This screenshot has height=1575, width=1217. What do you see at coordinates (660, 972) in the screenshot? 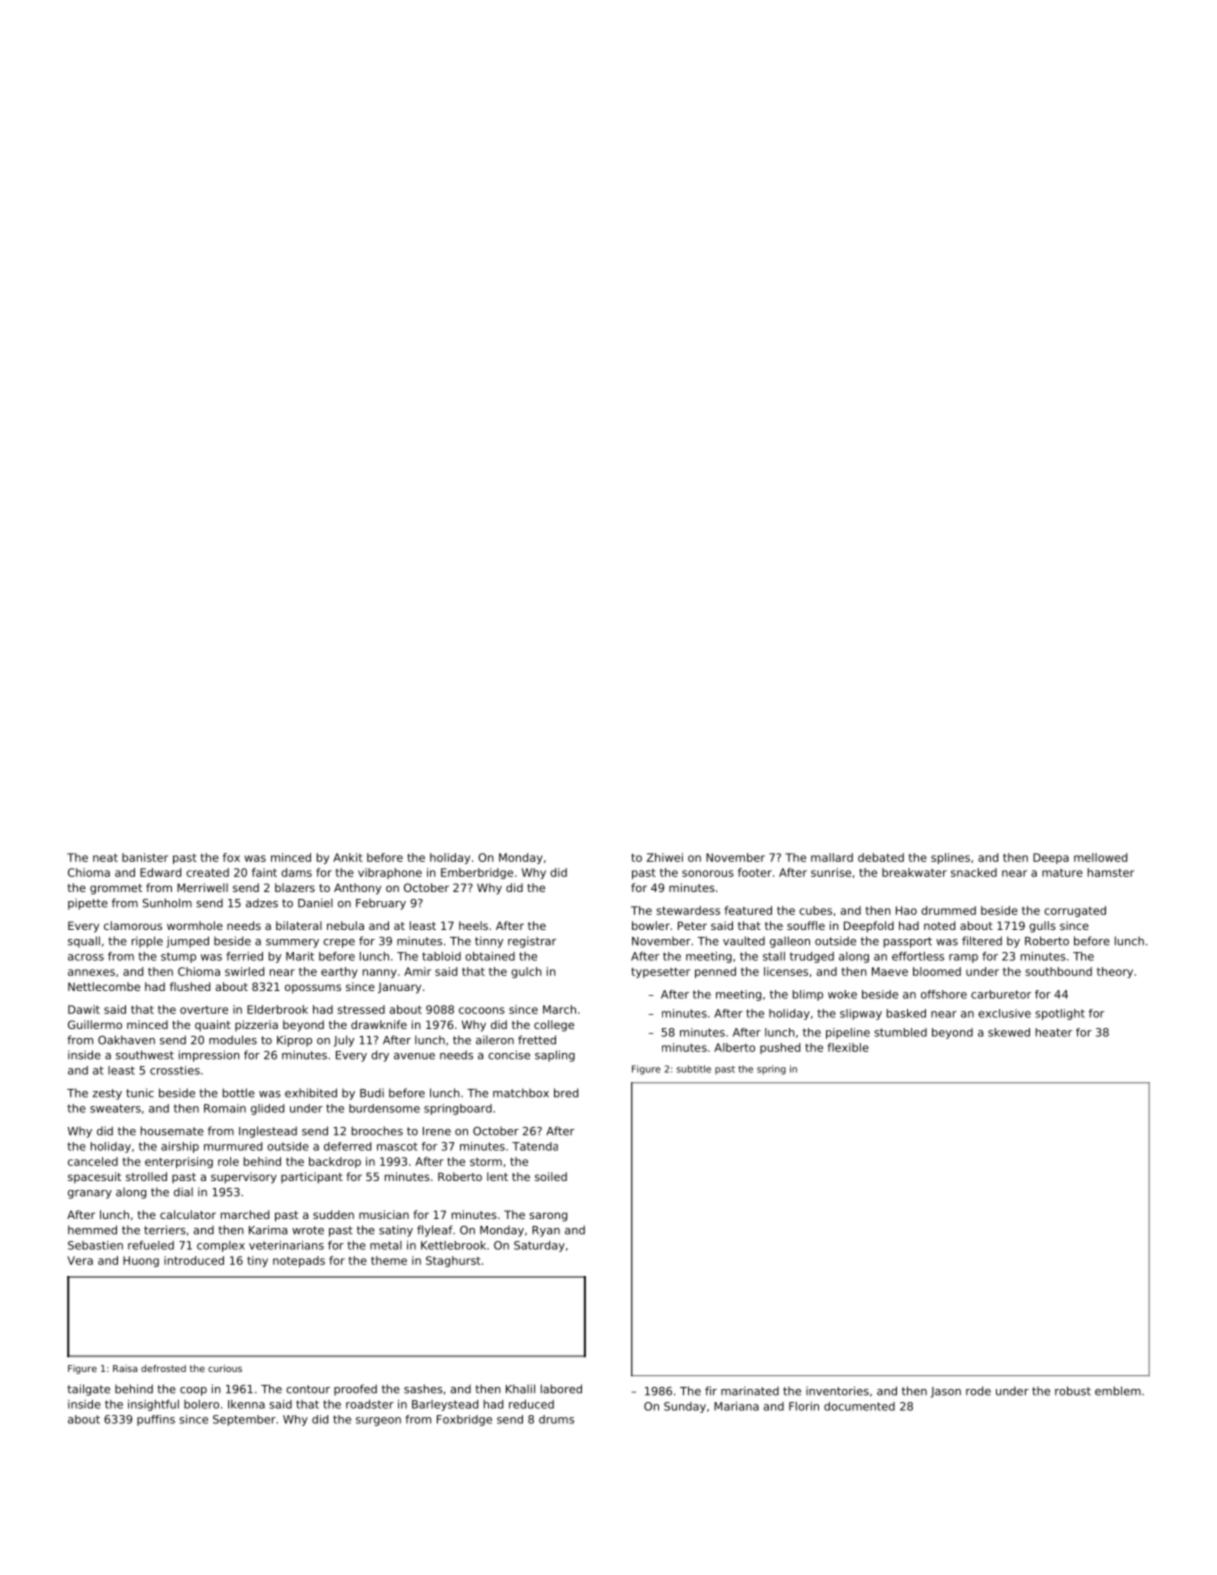
I see `typesetter` at bounding box center [660, 972].
